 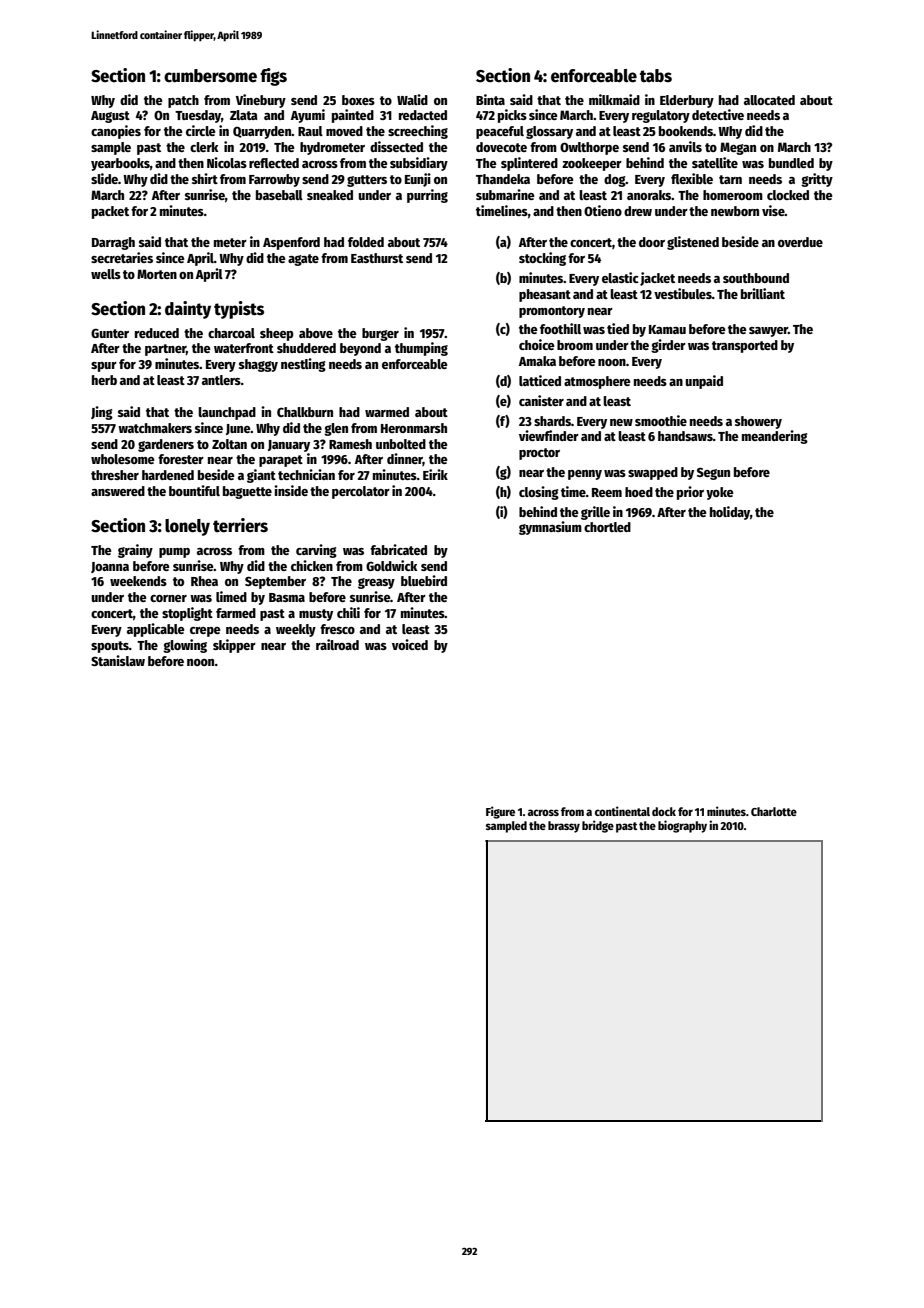 What do you see at coordinates (503, 179) in the screenshot?
I see `Thandeka` at bounding box center [503, 179].
